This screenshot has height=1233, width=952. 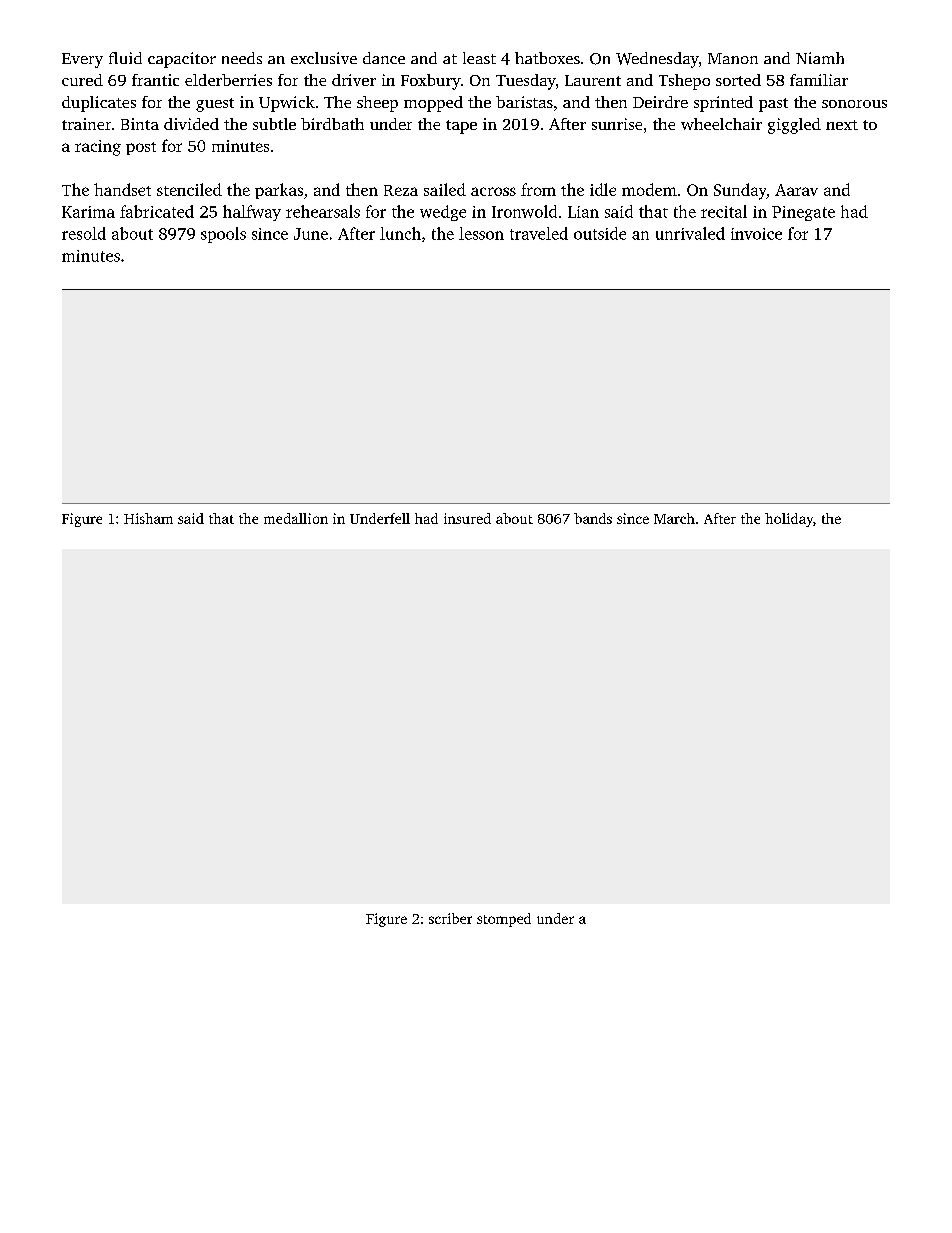 What do you see at coordinates (733, 58) in the screenshot?
I see `Manon` at bounding box center [733, 58].
